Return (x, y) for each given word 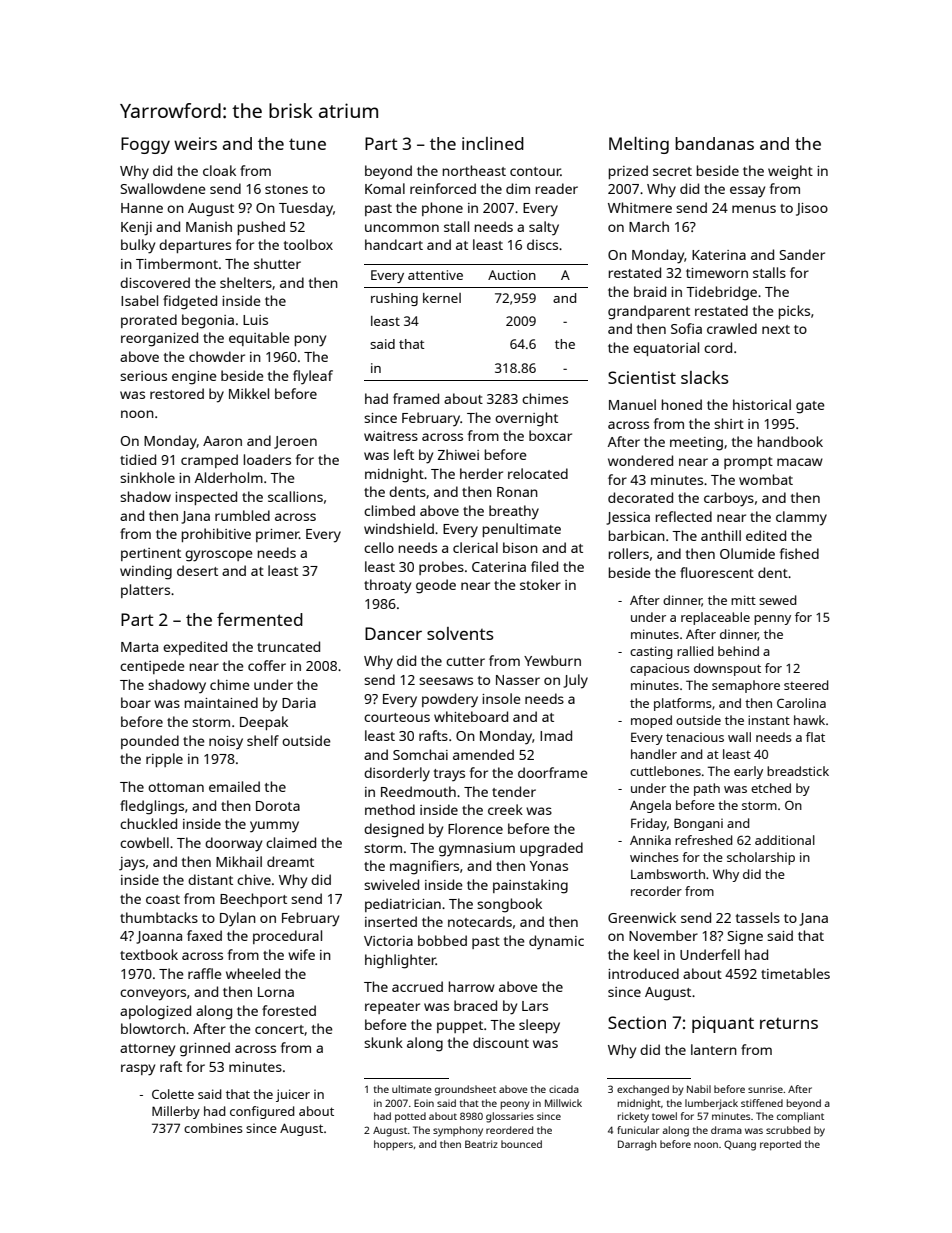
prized (628, 172)
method (390, 809)
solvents (460, 633)
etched (771, 788)
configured (262, 1112)
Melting (639, 145)
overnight (526, 419)
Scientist (642, 377)
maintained (221, 702)
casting (651, 652)
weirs (195, 143)
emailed (234, 786)
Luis (255, 320)
